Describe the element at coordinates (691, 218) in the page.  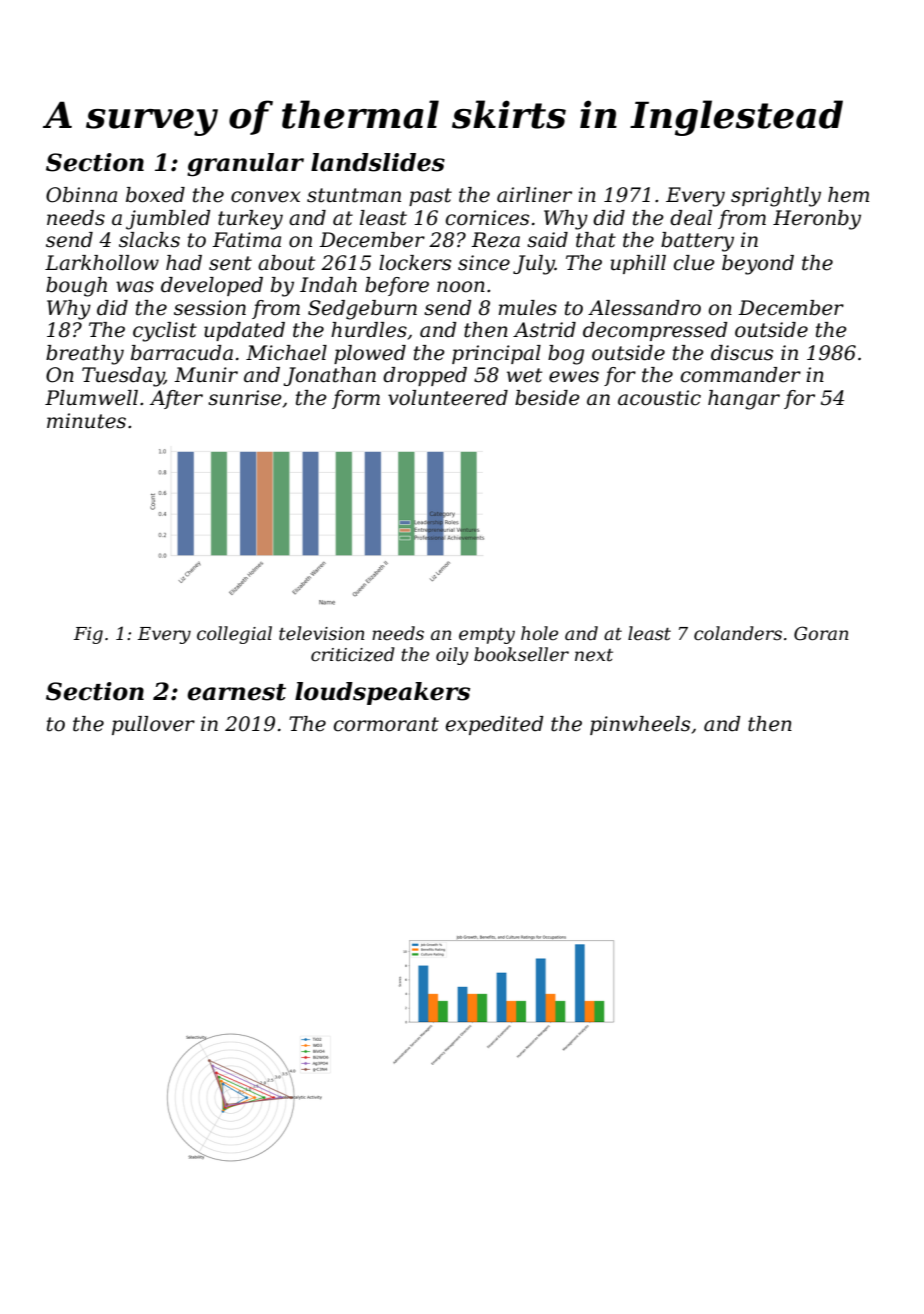
I see `deal` at that location.
